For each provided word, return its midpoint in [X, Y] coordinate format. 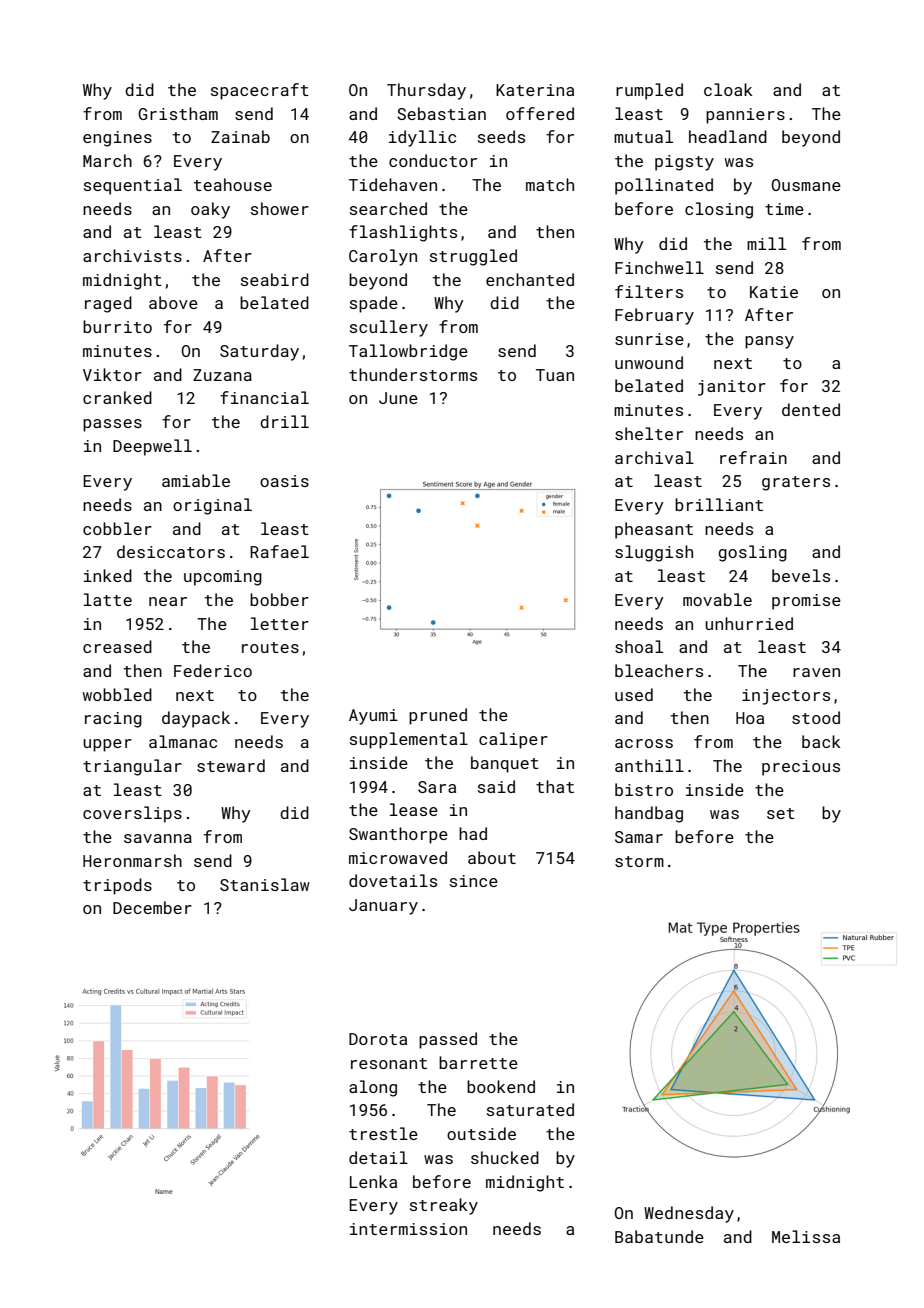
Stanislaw [265, 884]
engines [117, 139]
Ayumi [373, 717]
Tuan [555, 375]
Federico [213, 670]
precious [801, 768]
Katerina [535, 90]
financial [264, 397]
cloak [728, 89]
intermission [408, 1229]
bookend [501, 1086]
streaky [444, 1206]
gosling [752, 553]
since [474, 881]
